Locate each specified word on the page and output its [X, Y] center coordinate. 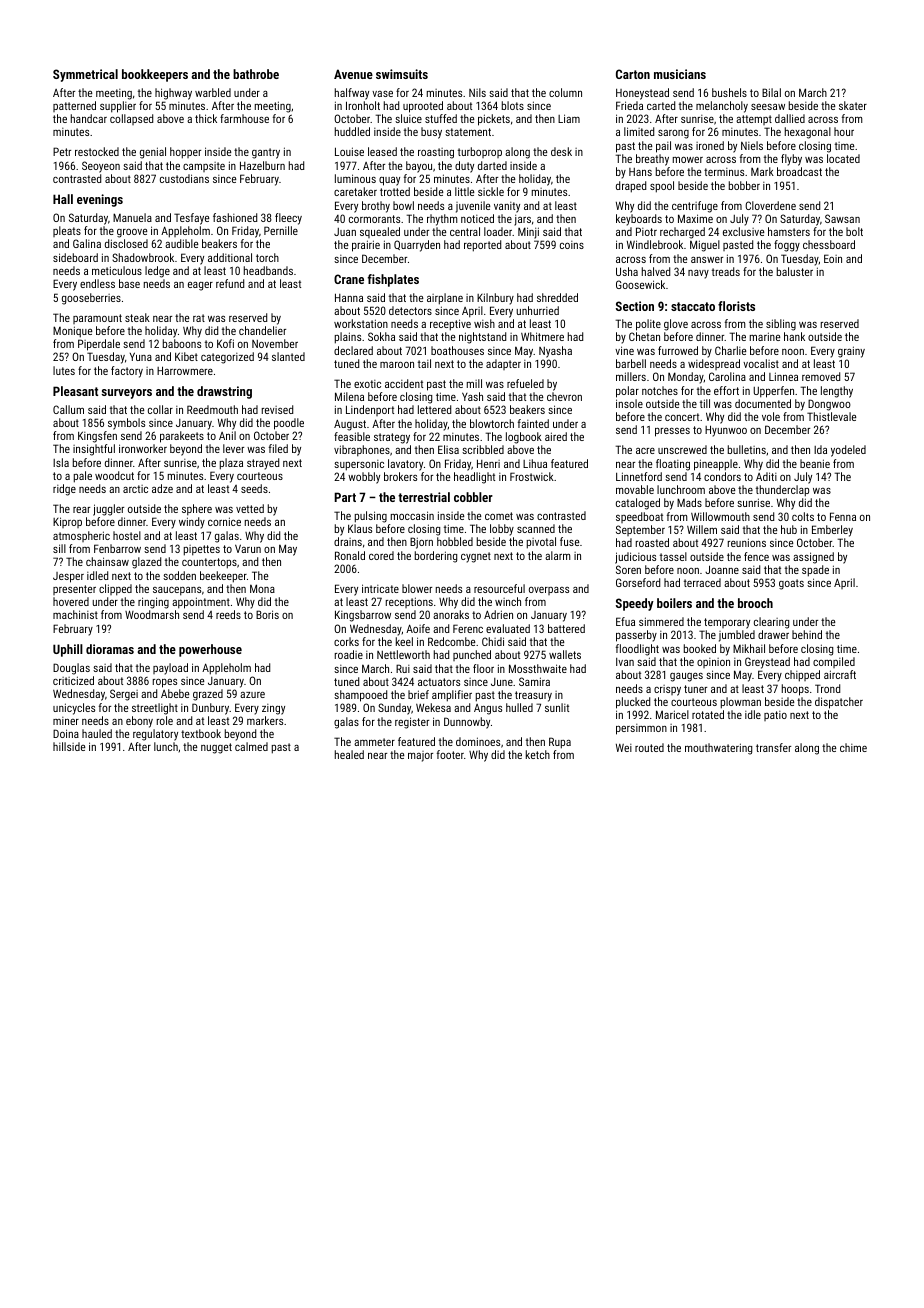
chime [853, 747]
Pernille [281, 230]
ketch [538, 754]
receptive [450, 325]
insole [629, 403]
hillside [69, 746]
